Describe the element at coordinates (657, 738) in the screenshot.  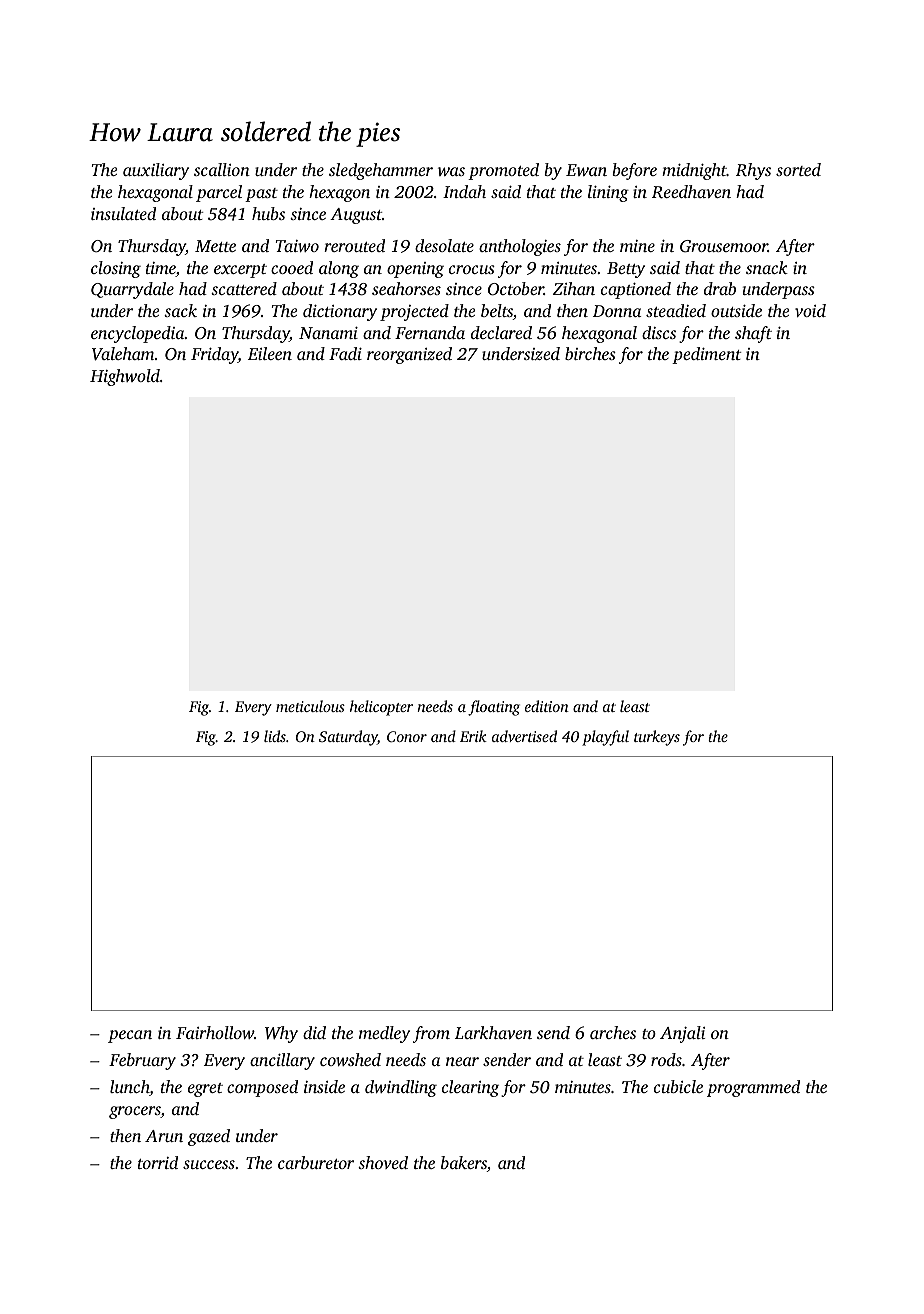
I see `turkeys` at that location.
